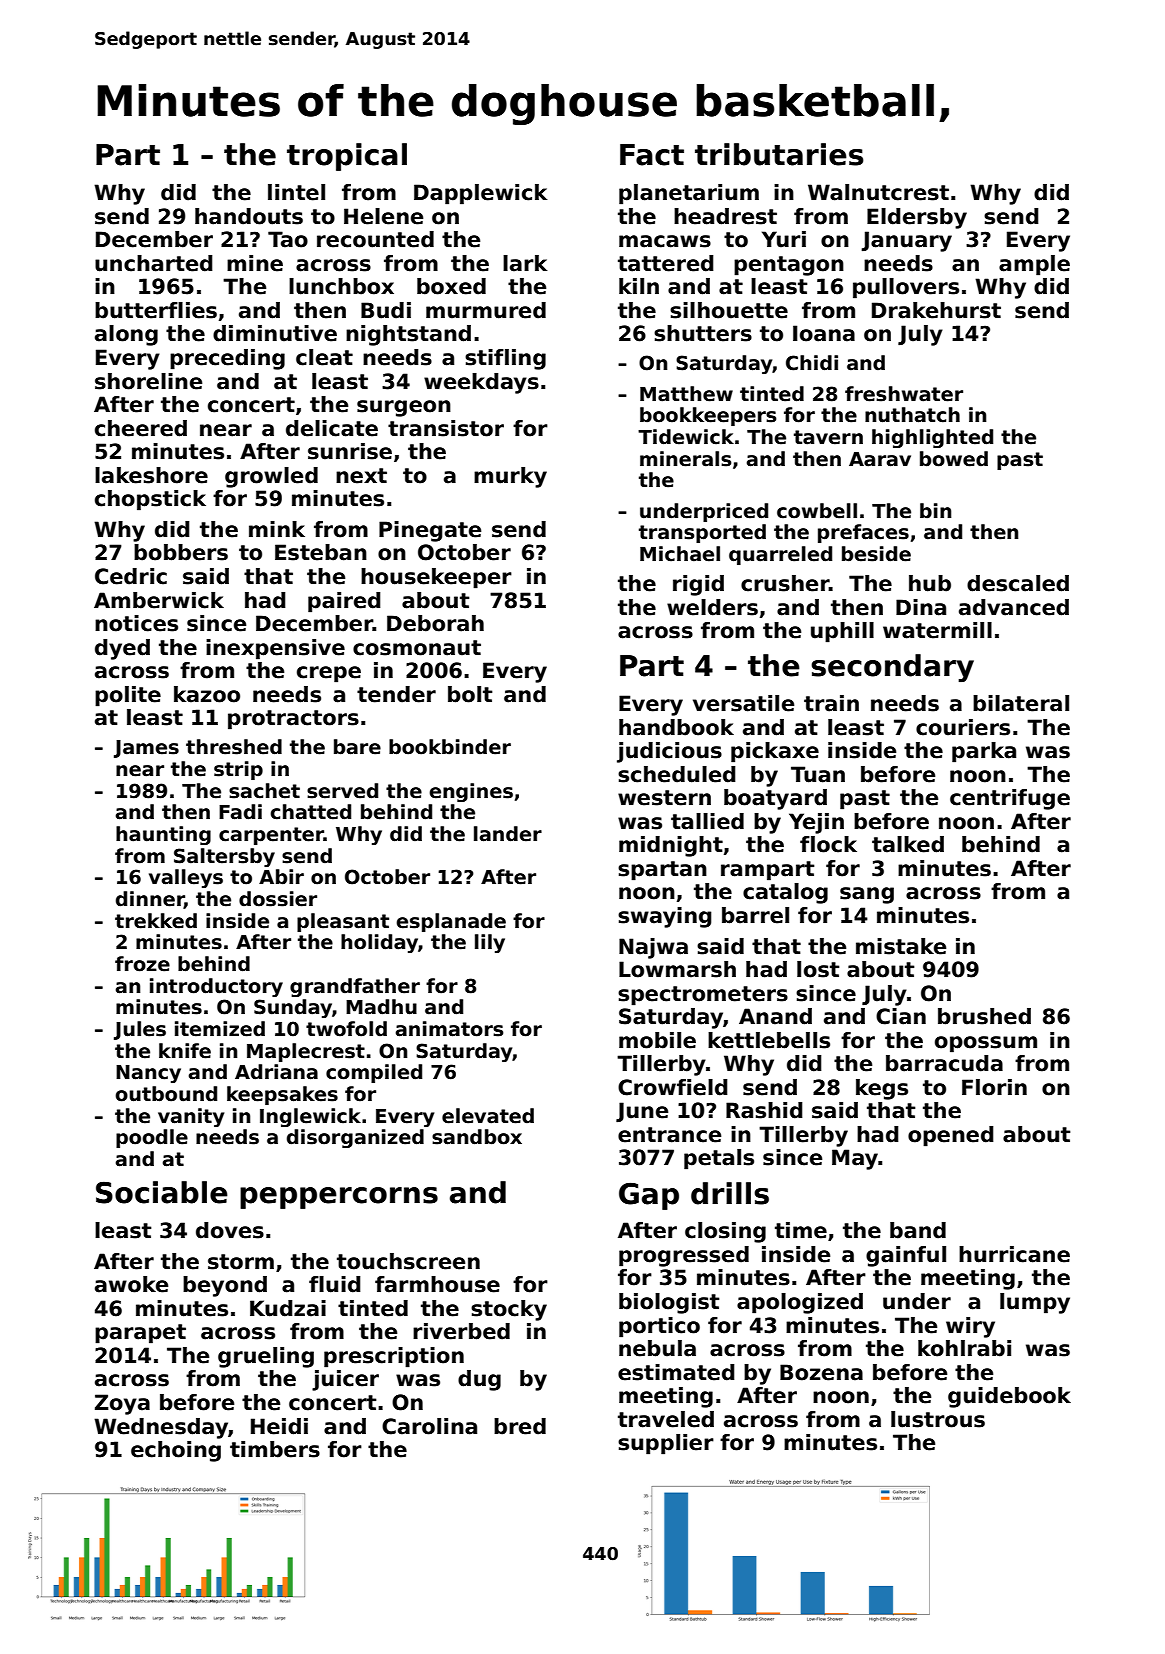 This page has height=1654, width=1165. I want to click on delicate, so click(332, 428).
